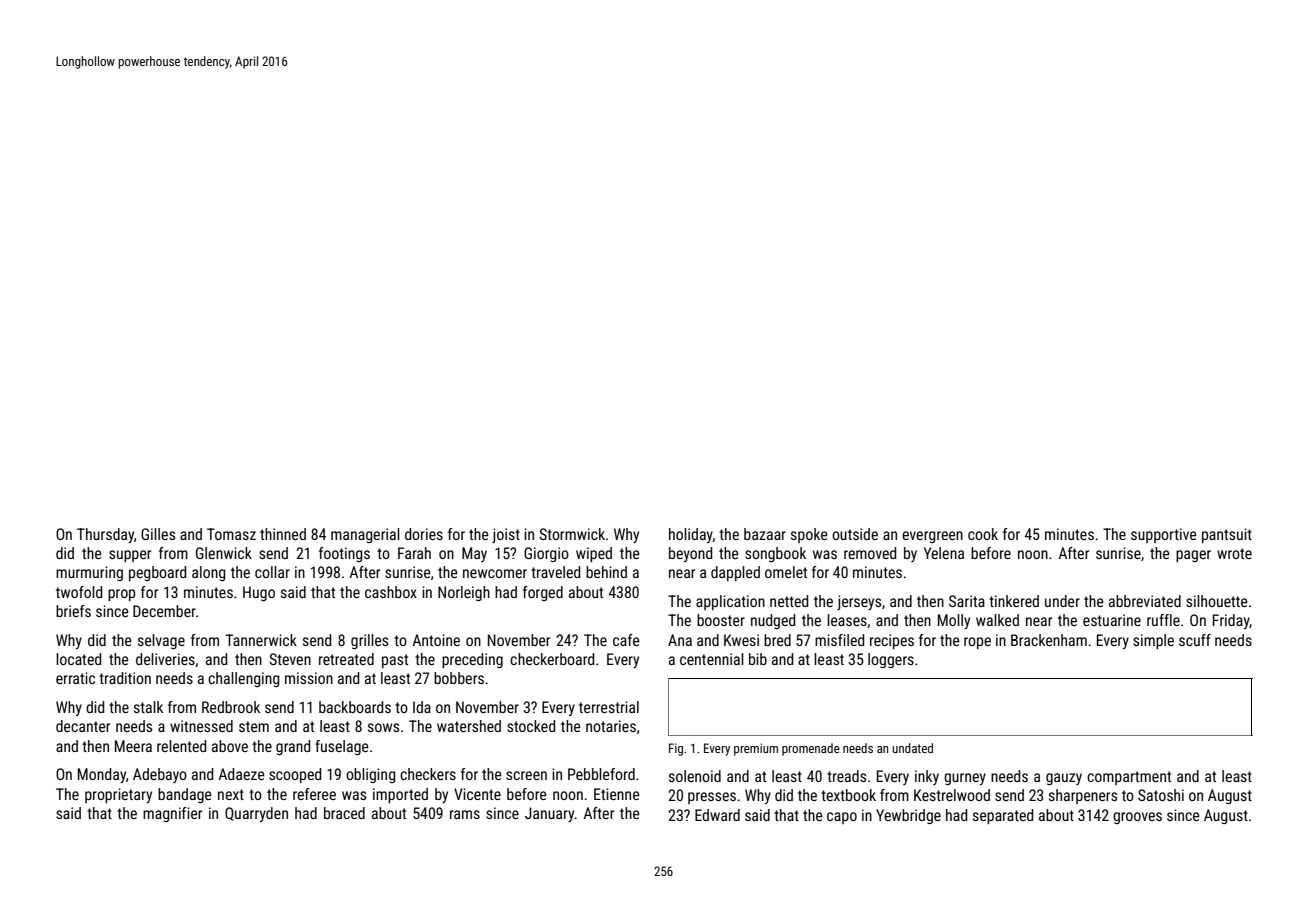 This screenshot has height=924, width=1308. What do you see at coordinates (1227, 535) in the screenshot?
I see `pantsuit` at bounding box center [1227, 535].
